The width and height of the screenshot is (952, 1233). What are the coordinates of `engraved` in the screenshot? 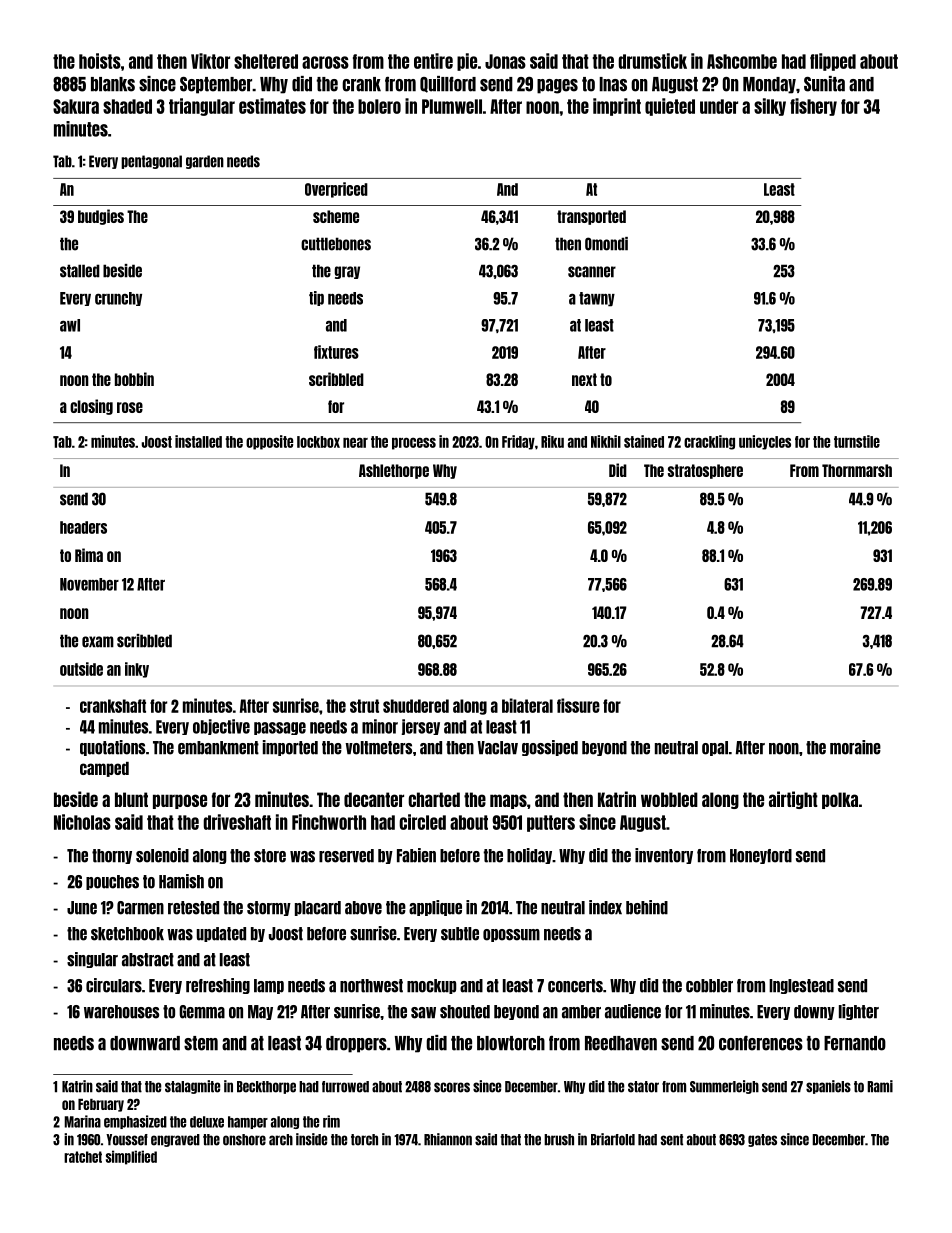 It's located at (175, 1140).
